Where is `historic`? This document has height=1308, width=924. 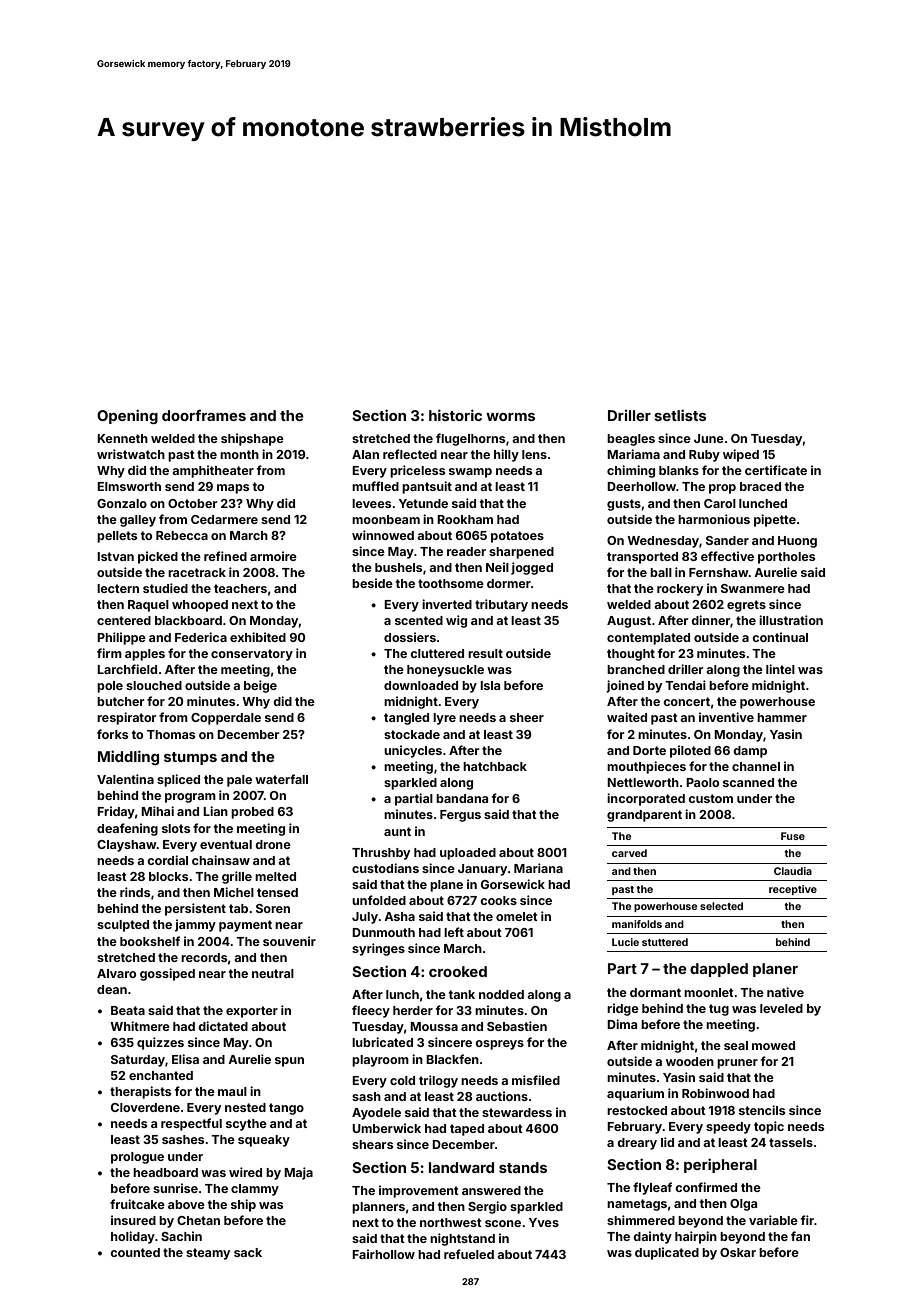
historic is located at coordinates (455, 415).
